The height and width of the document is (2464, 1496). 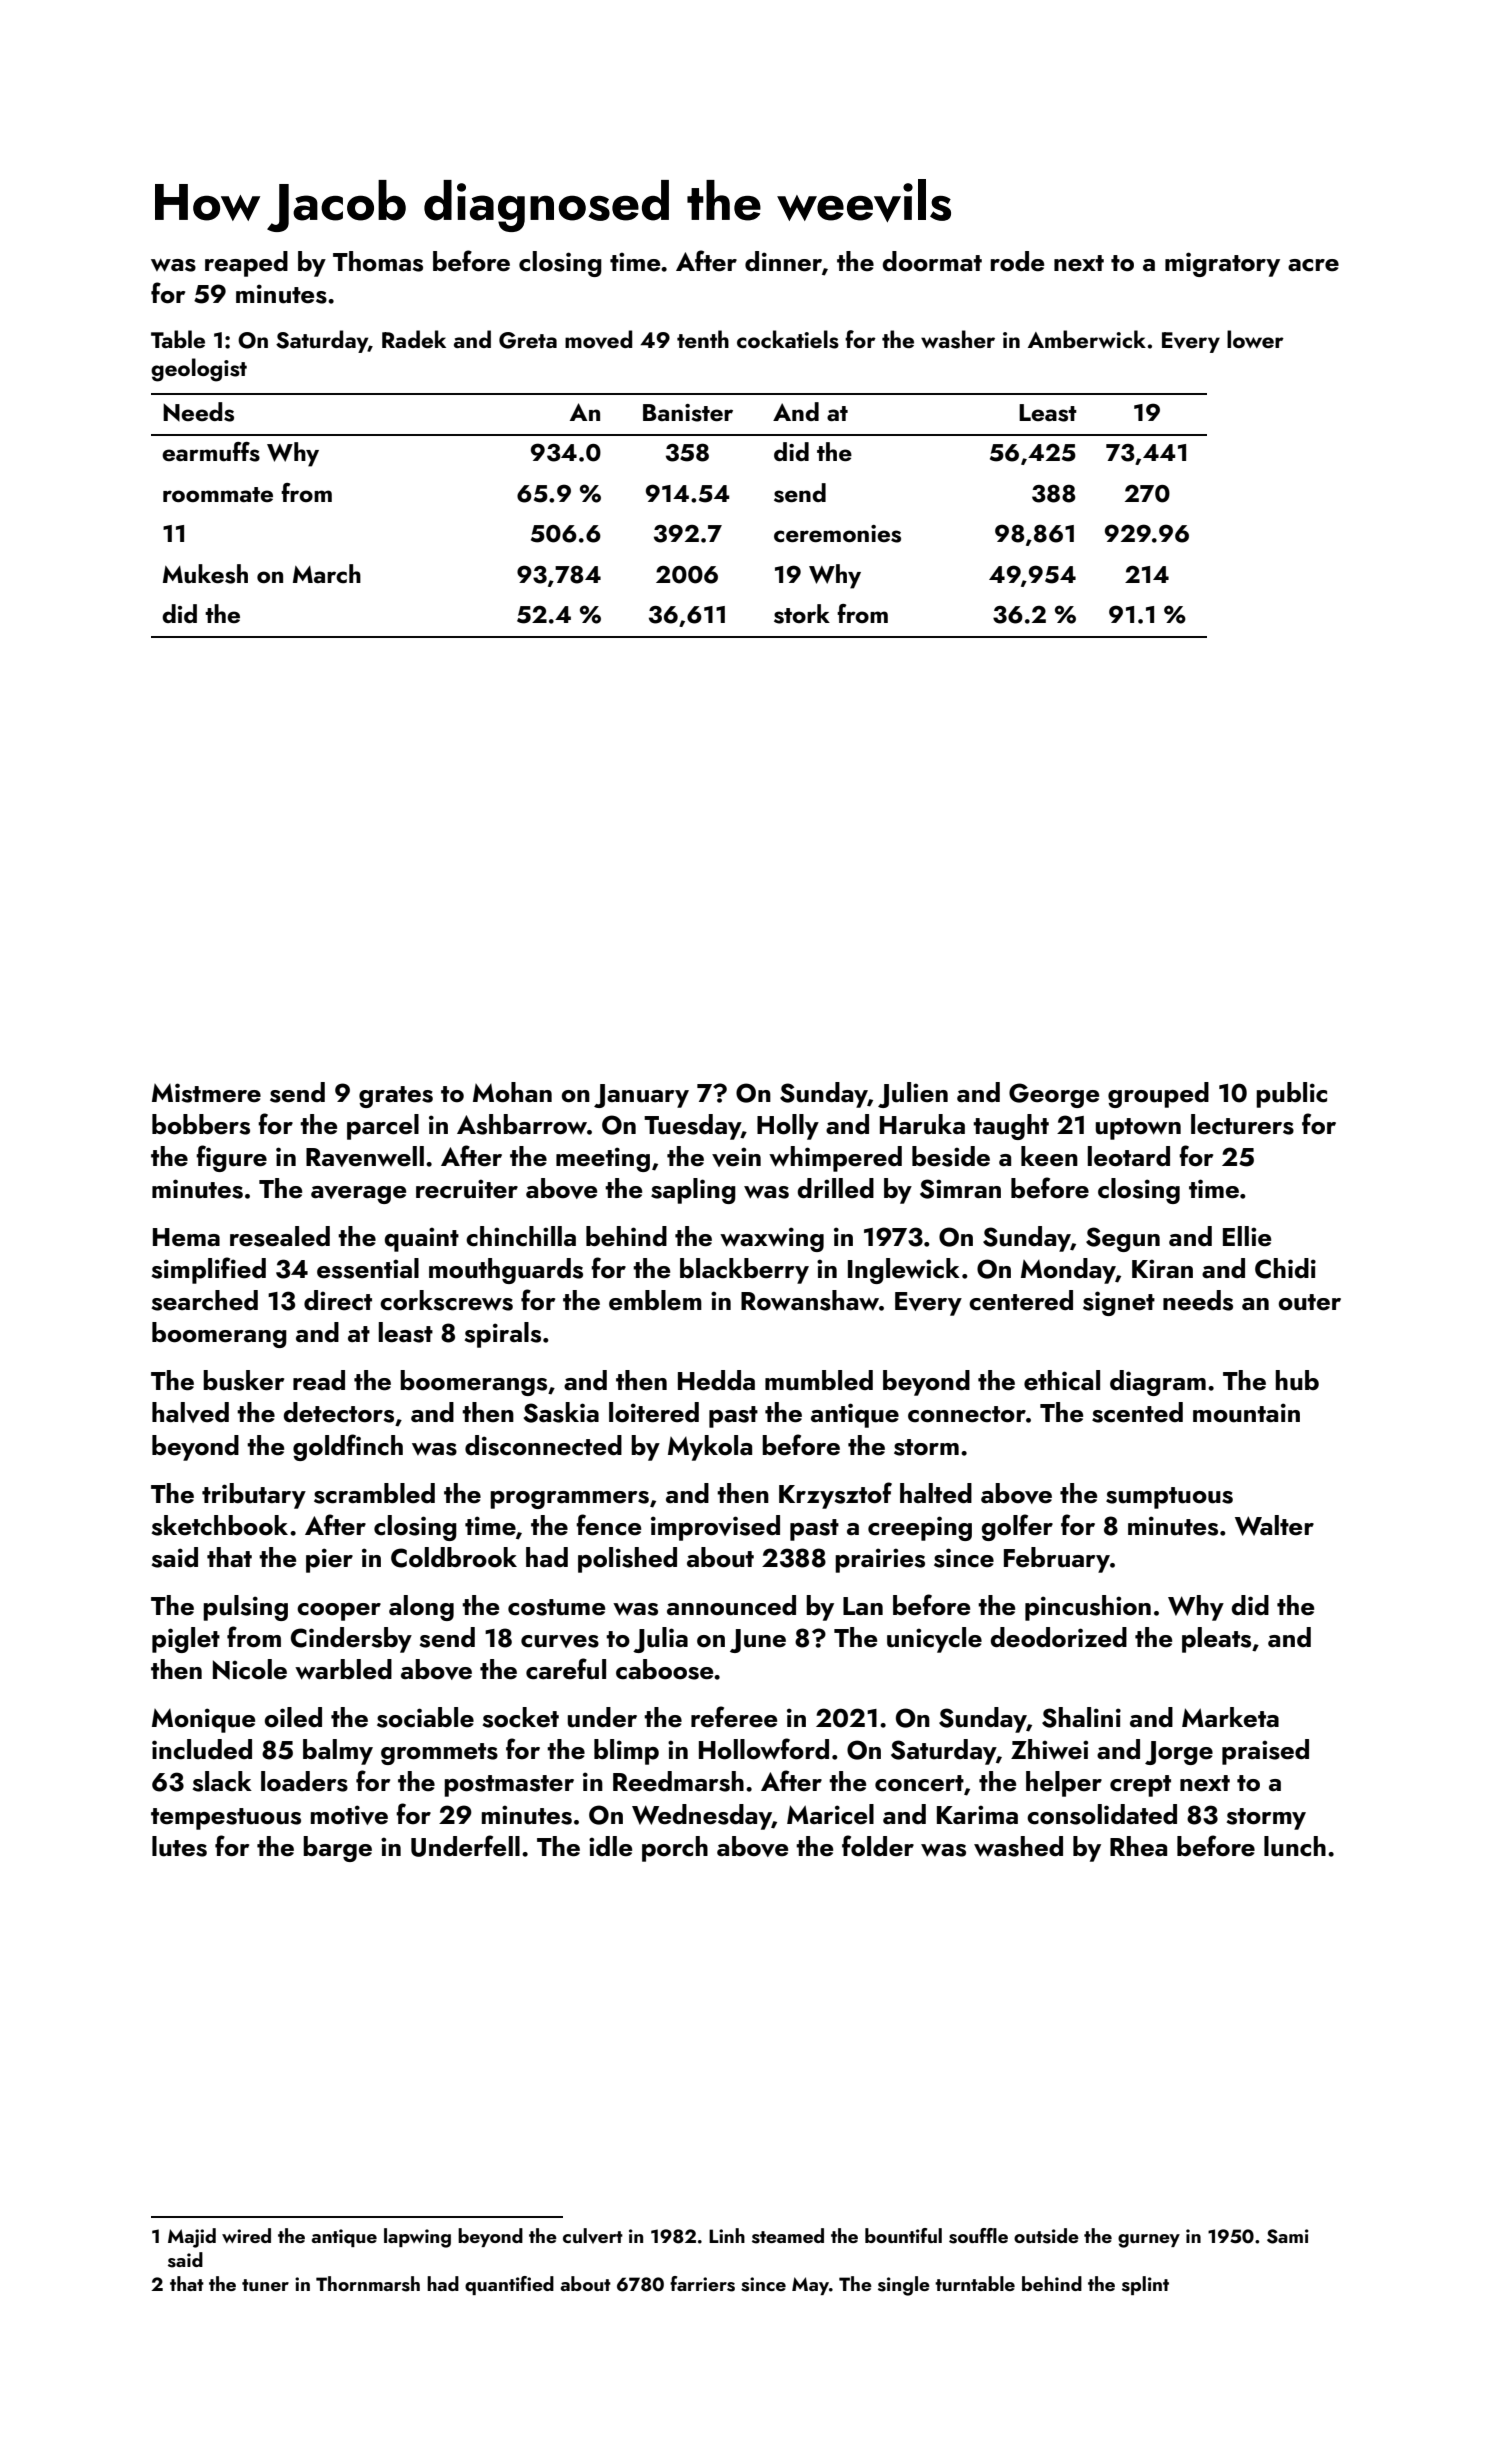 What do you see at coordinates (1222, 264) in the document?
I see `migratory` at bounding box center [1222, 264].
